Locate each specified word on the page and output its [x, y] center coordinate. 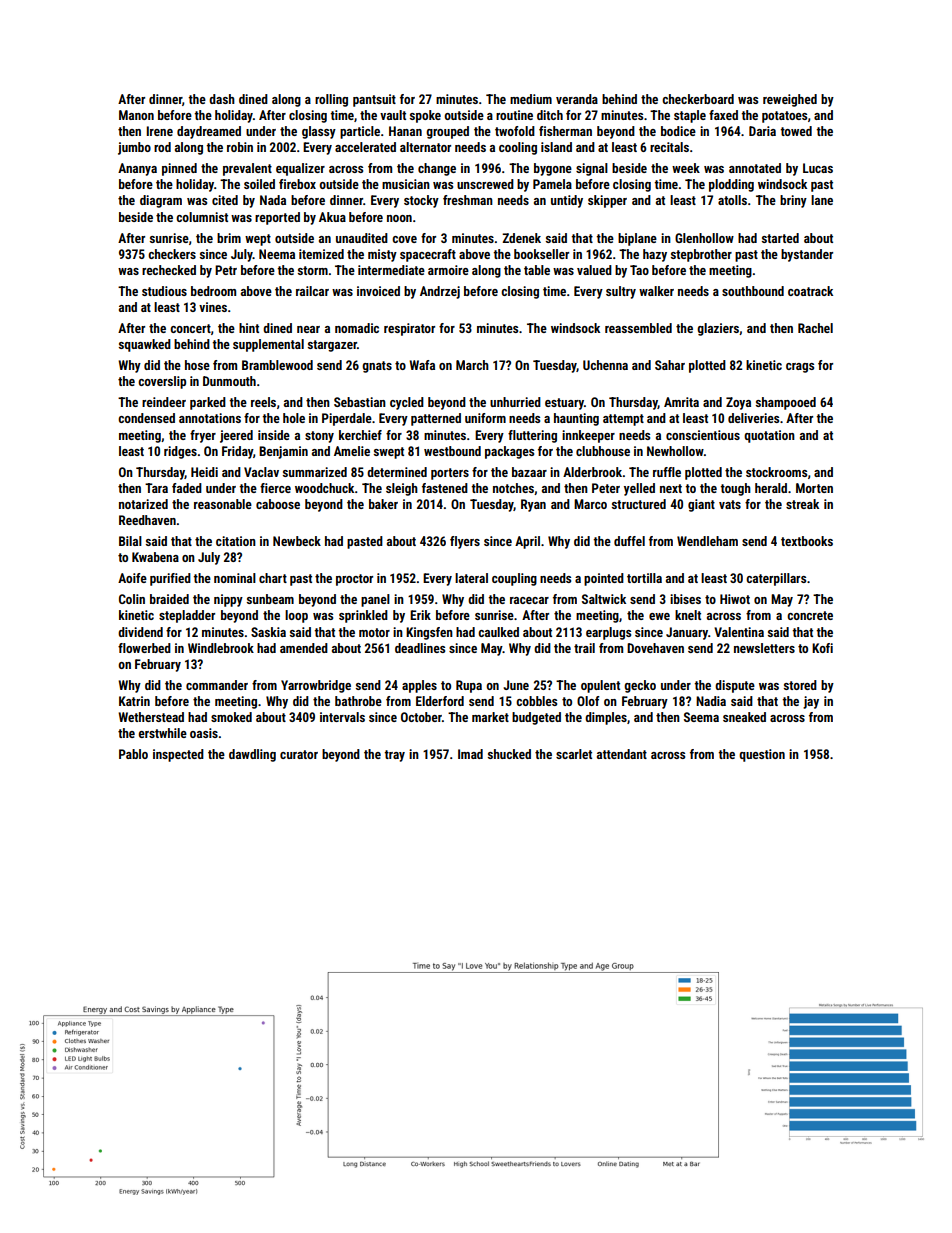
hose [197, 365]
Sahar [670, 365]
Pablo [133, 754]
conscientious [703, 435]
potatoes [784, 117]
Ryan [533, 505]
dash [222, 99]
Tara [156, 488]
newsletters [764, 648]
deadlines [420, 648]
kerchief [360, 435]
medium [531, 99]
